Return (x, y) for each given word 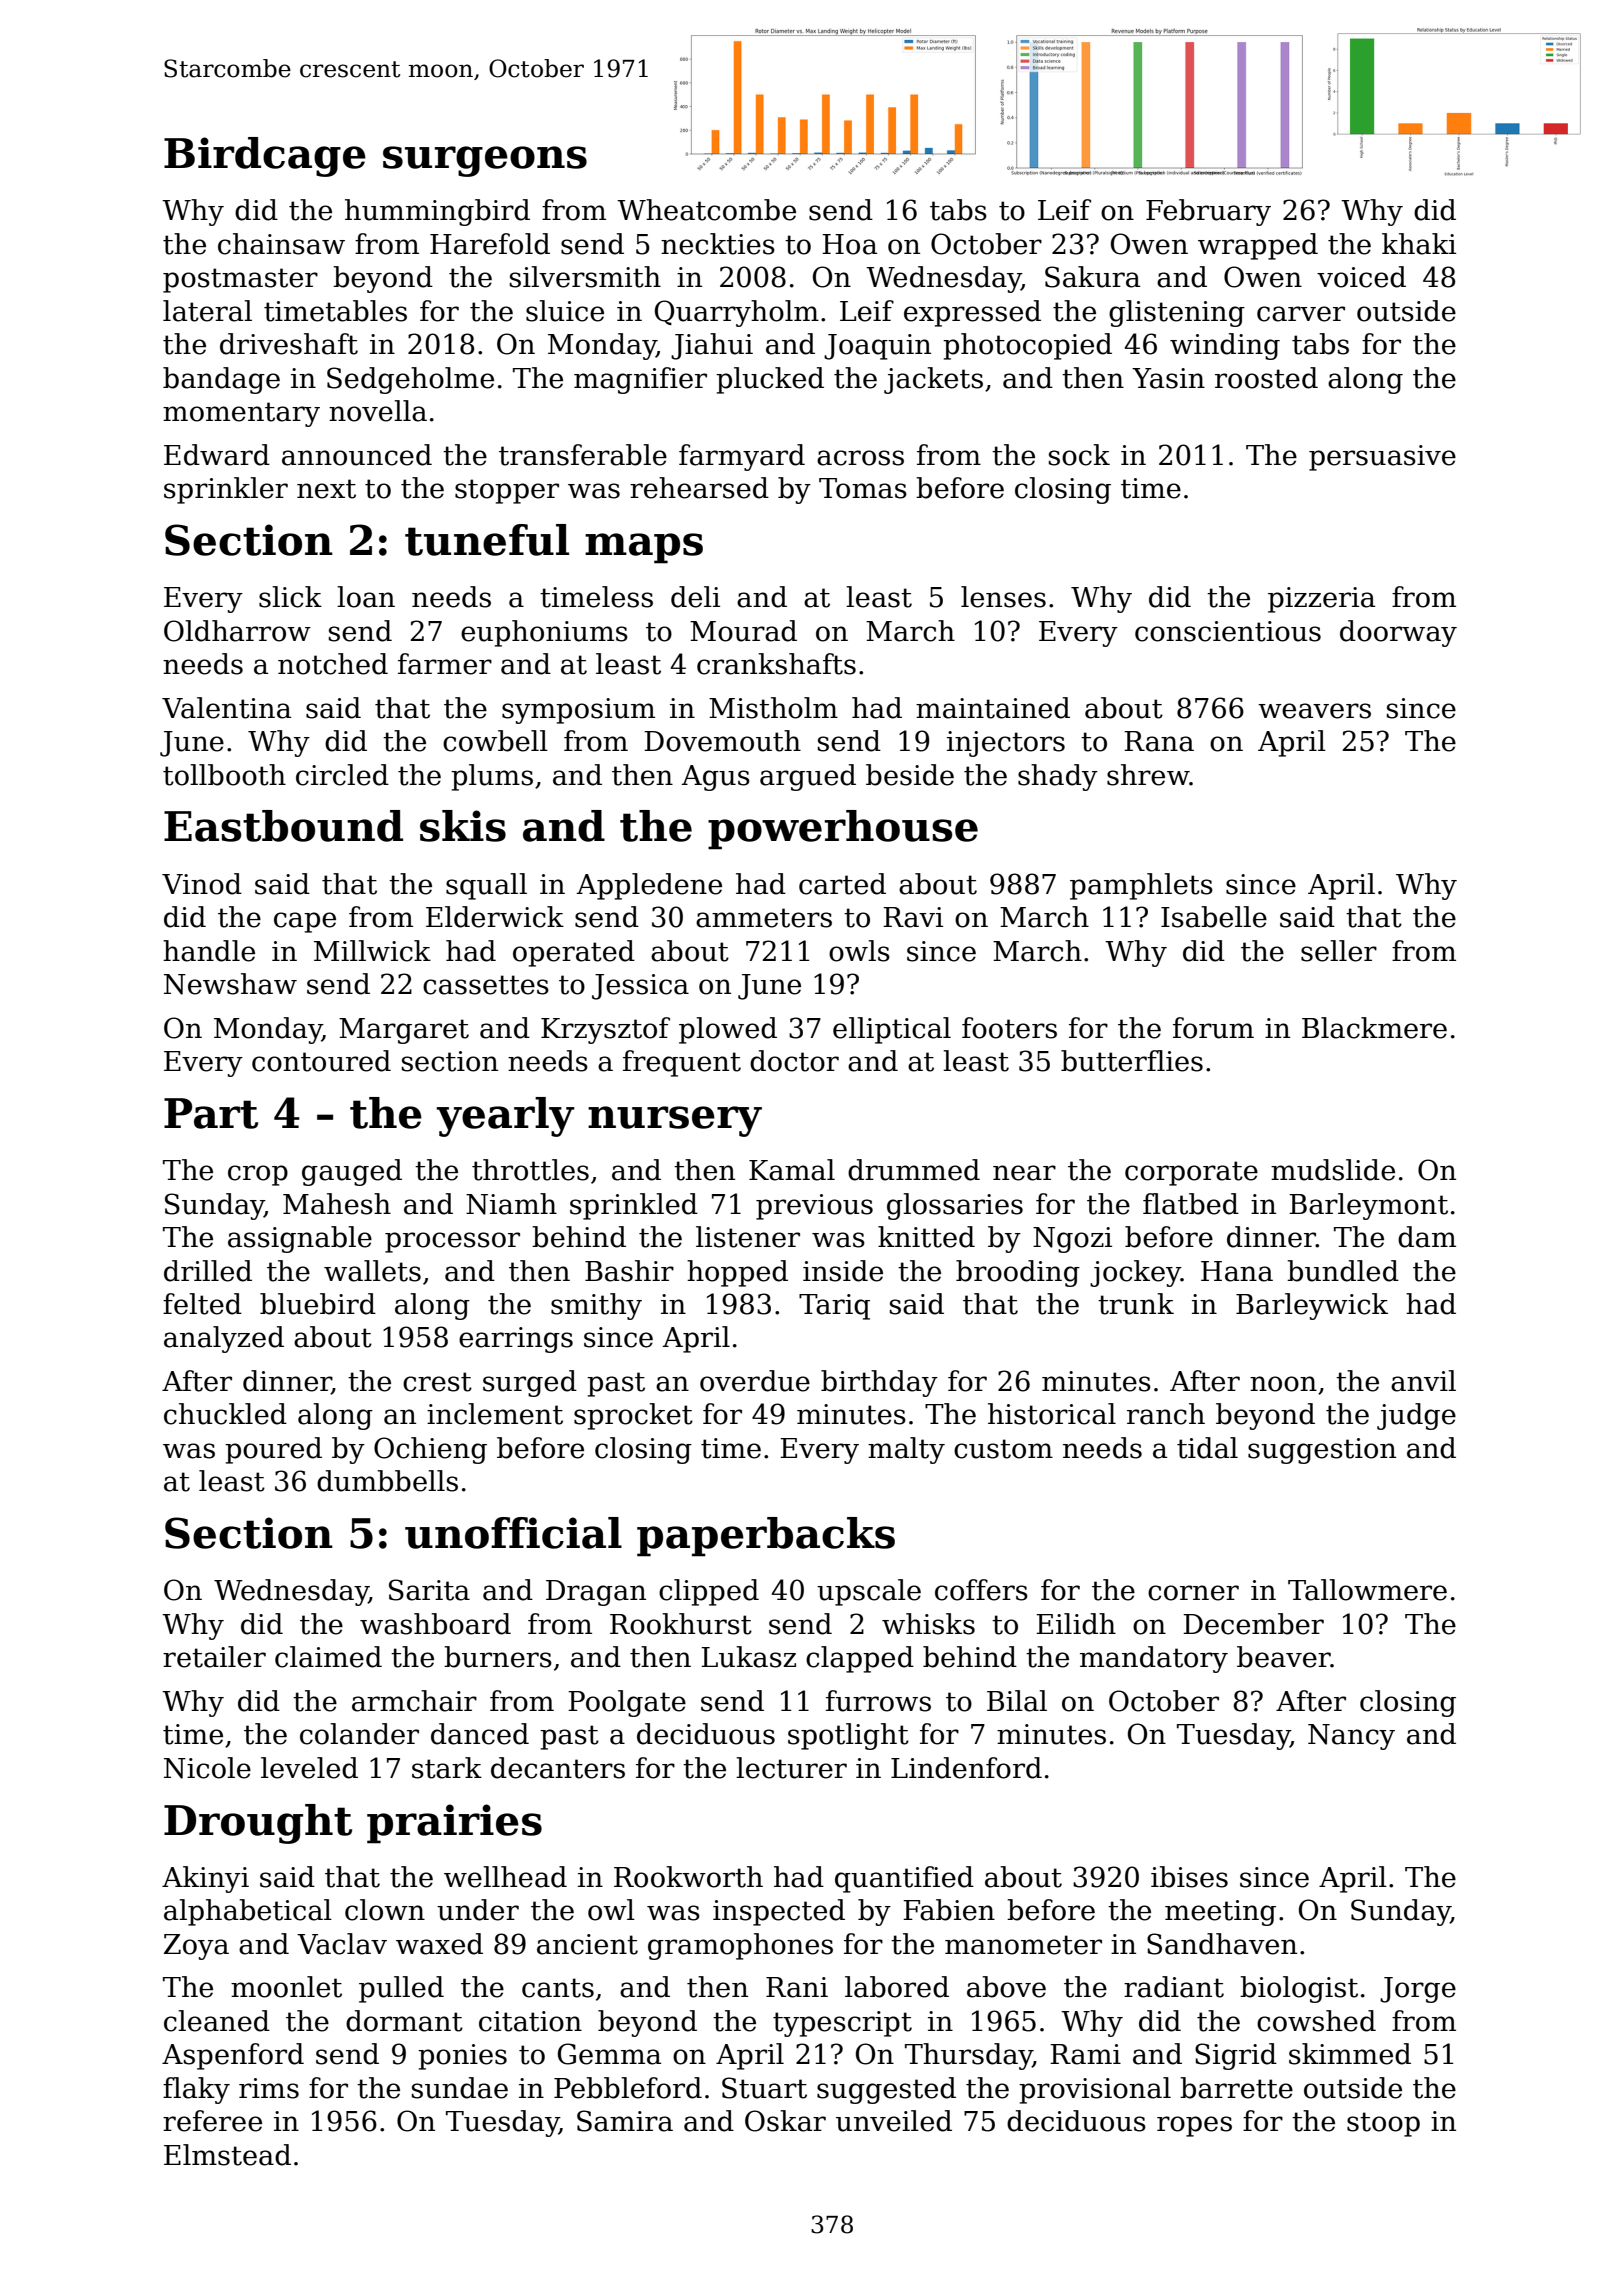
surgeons (485, 161)
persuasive (1382, 458)
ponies (462, 2057)
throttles (530, 1170)
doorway (1398, 633)
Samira (625, 2121)
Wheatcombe (706, 210)
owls (859, 951)
